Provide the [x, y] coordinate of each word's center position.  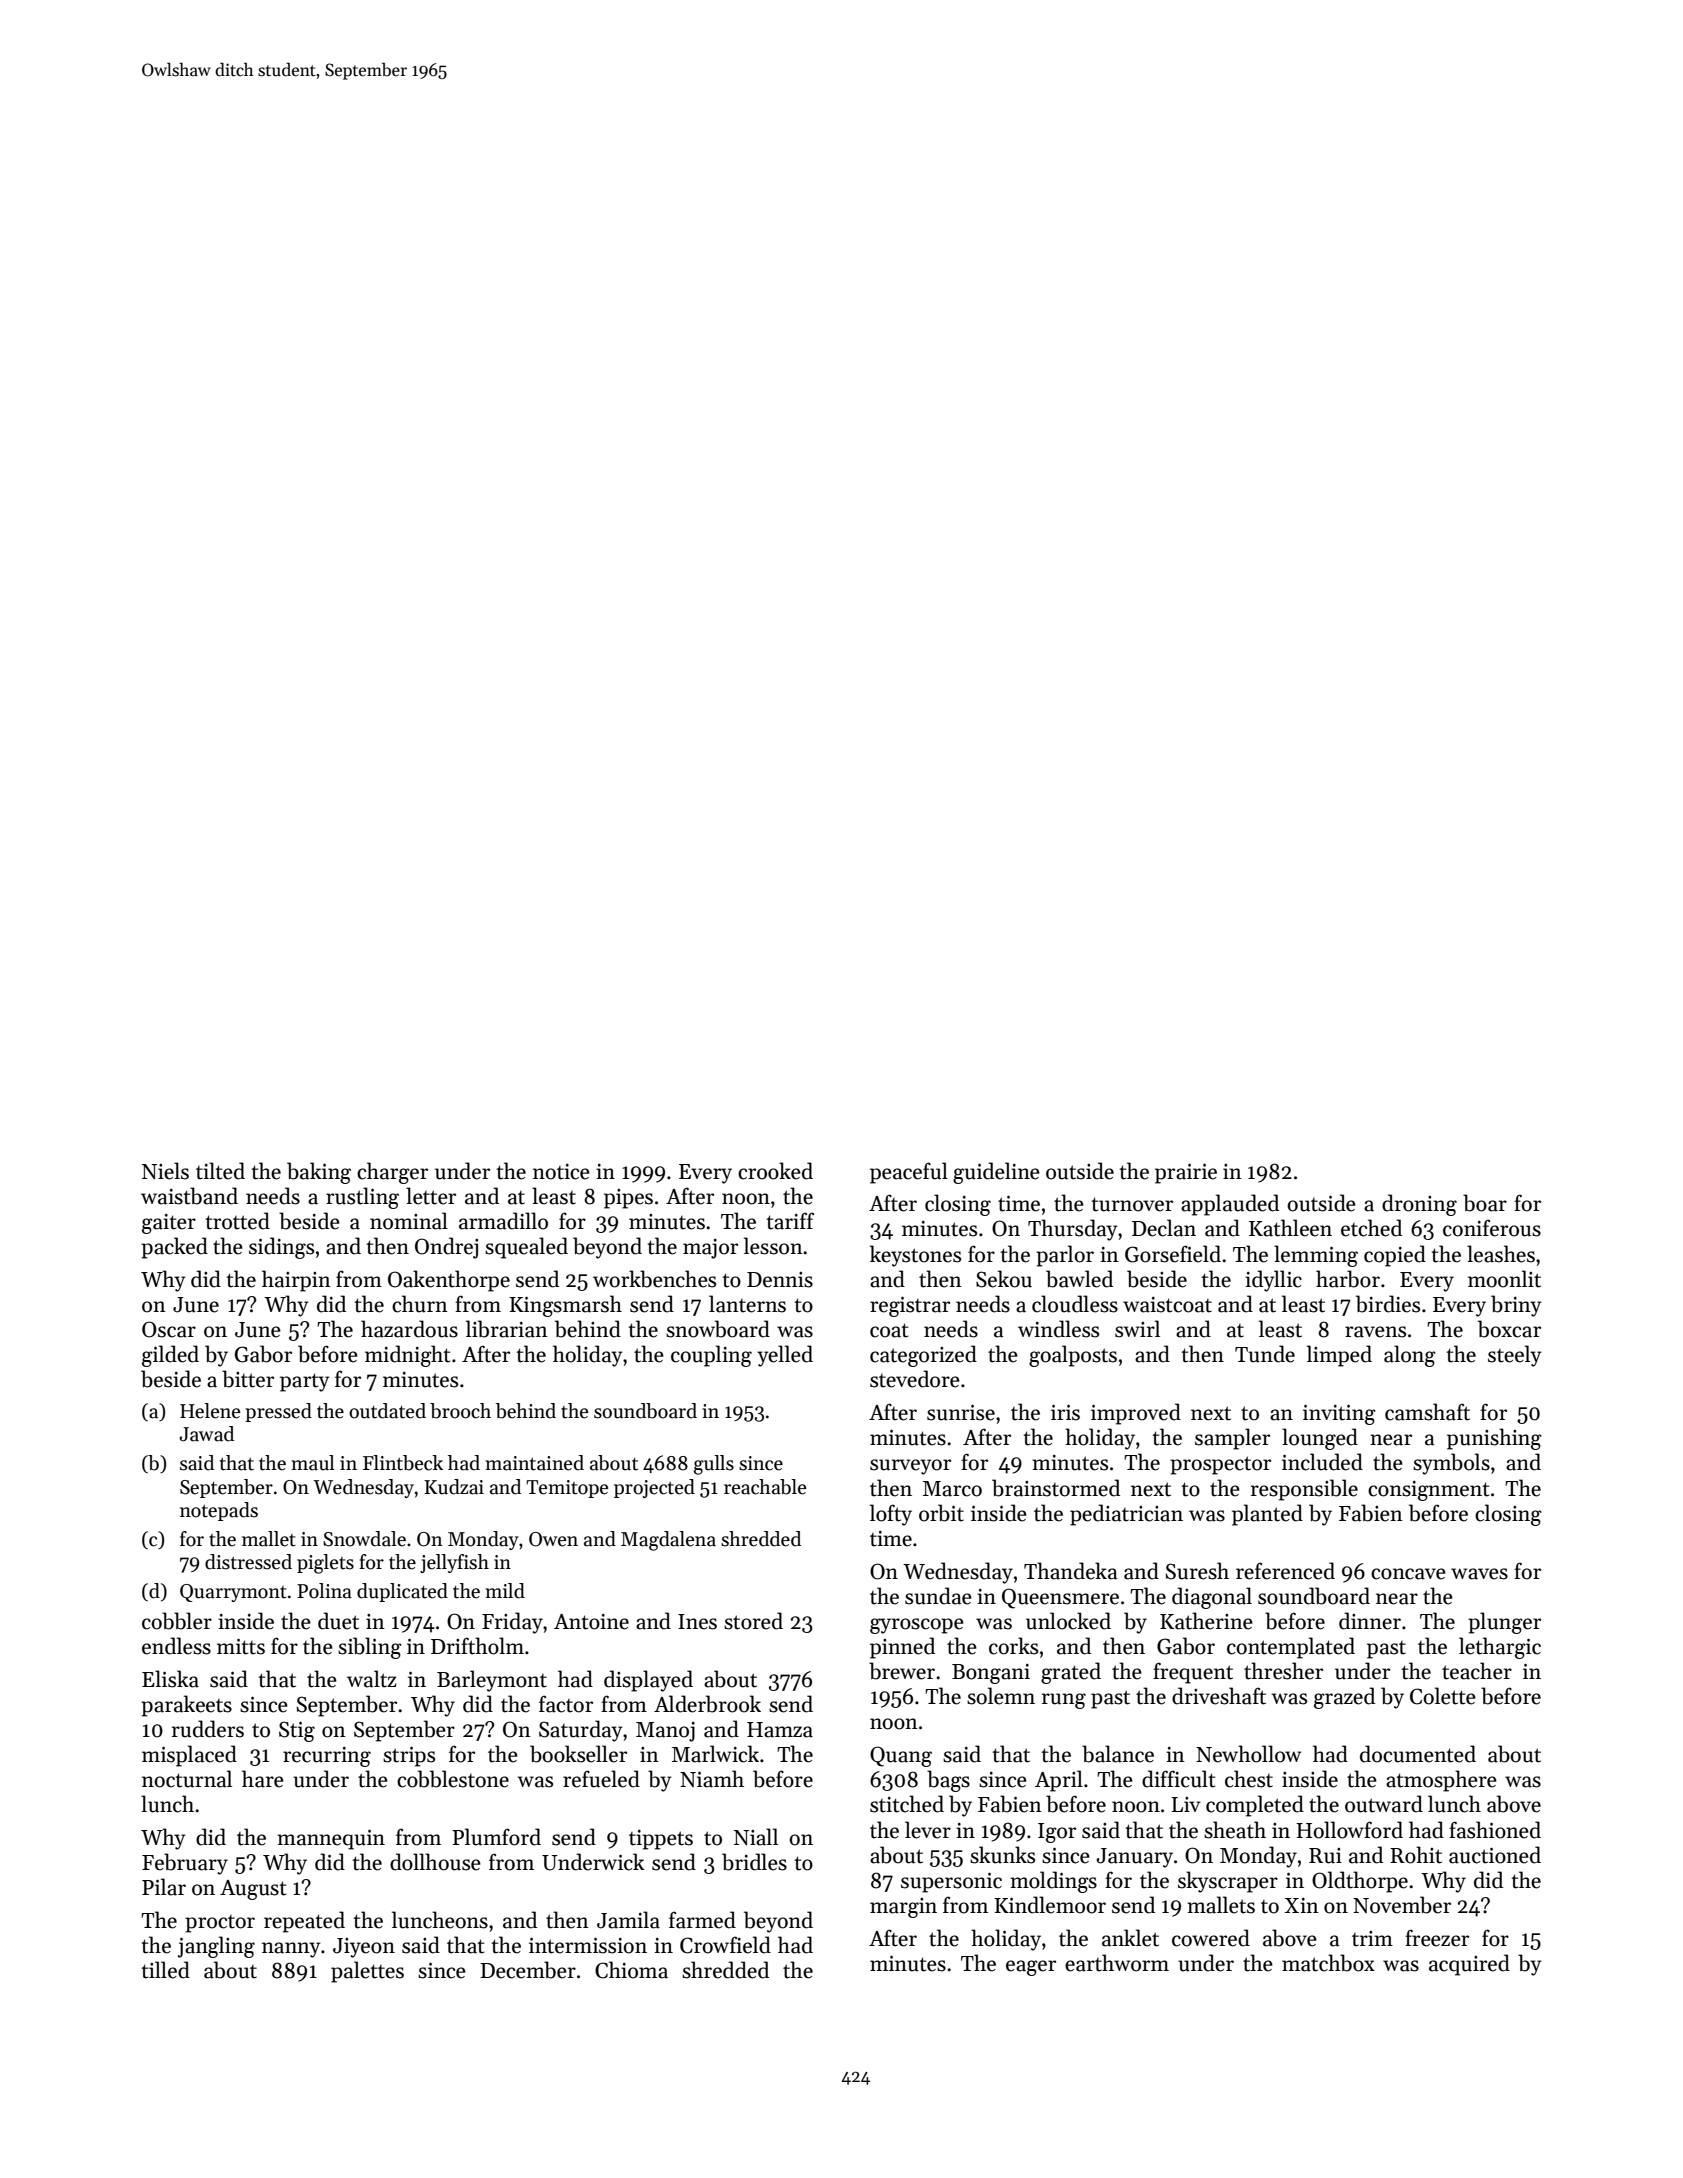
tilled [166, 1970]
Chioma [631, 1970]
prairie [1186, 1174]
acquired [1469, 1965]
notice [561, 1172]
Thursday [1073, 1230]
